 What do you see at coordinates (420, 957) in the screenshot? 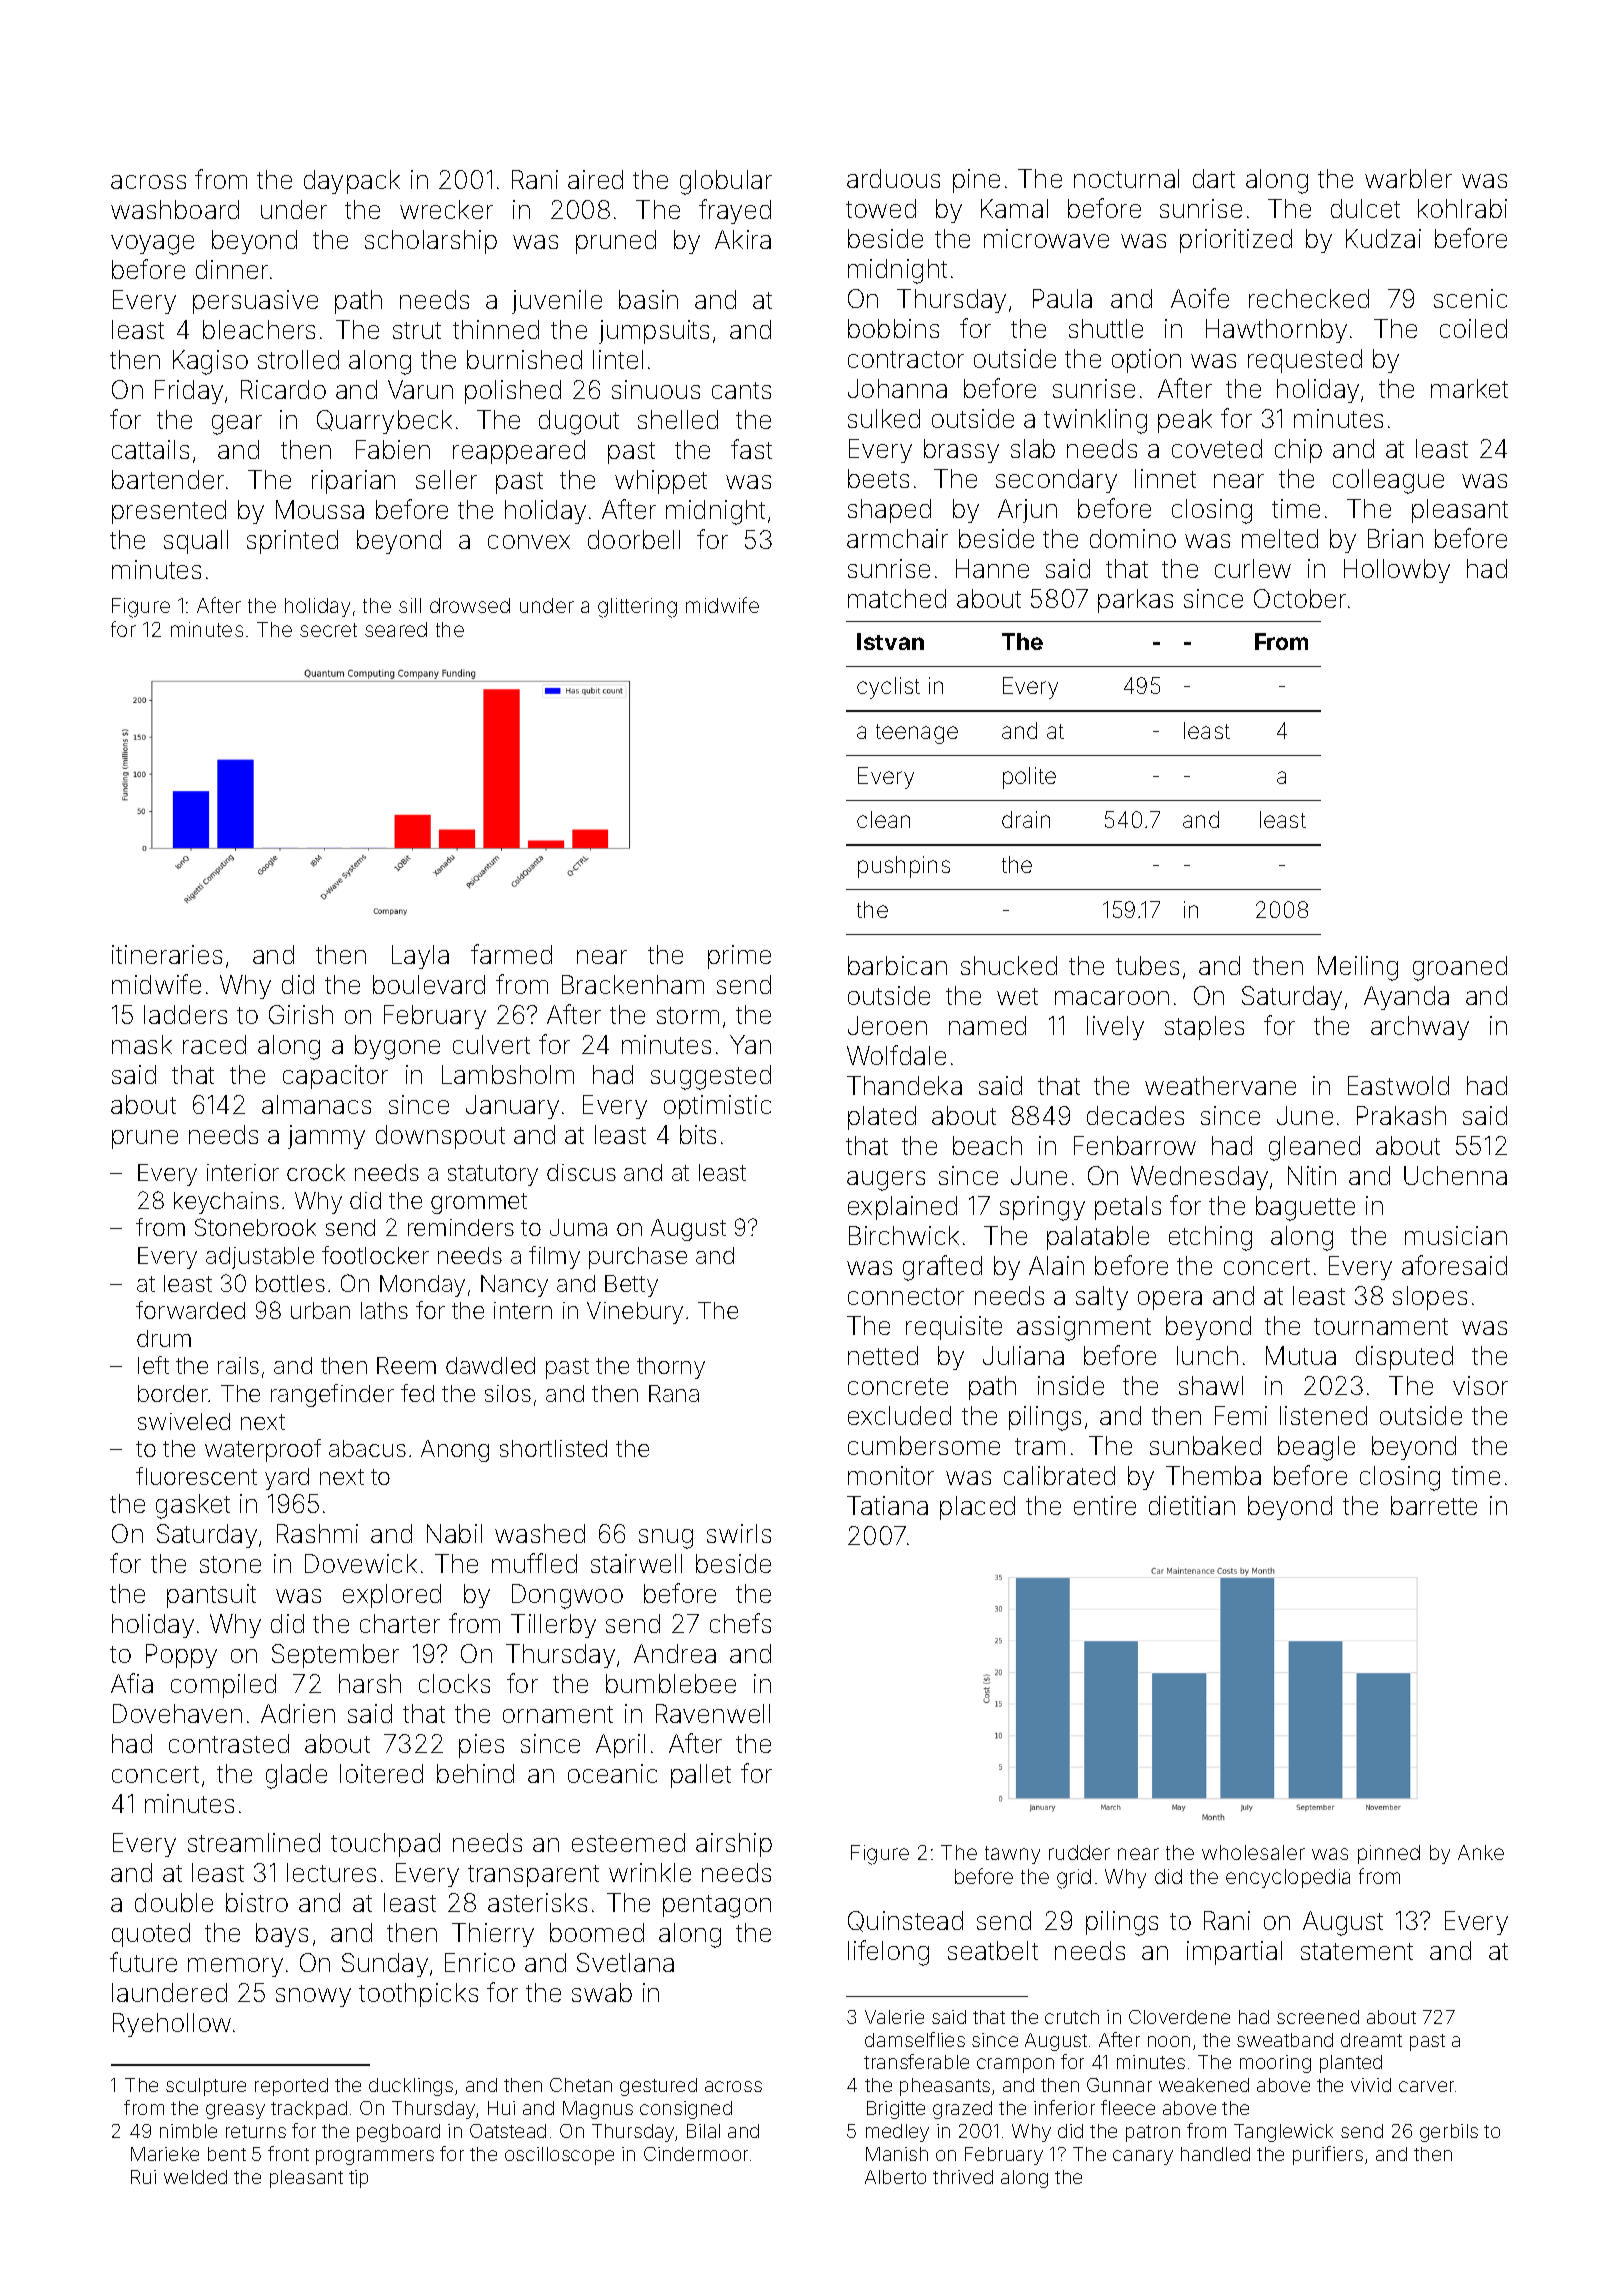
I see `Layla` at bounding box center [420, 957].
